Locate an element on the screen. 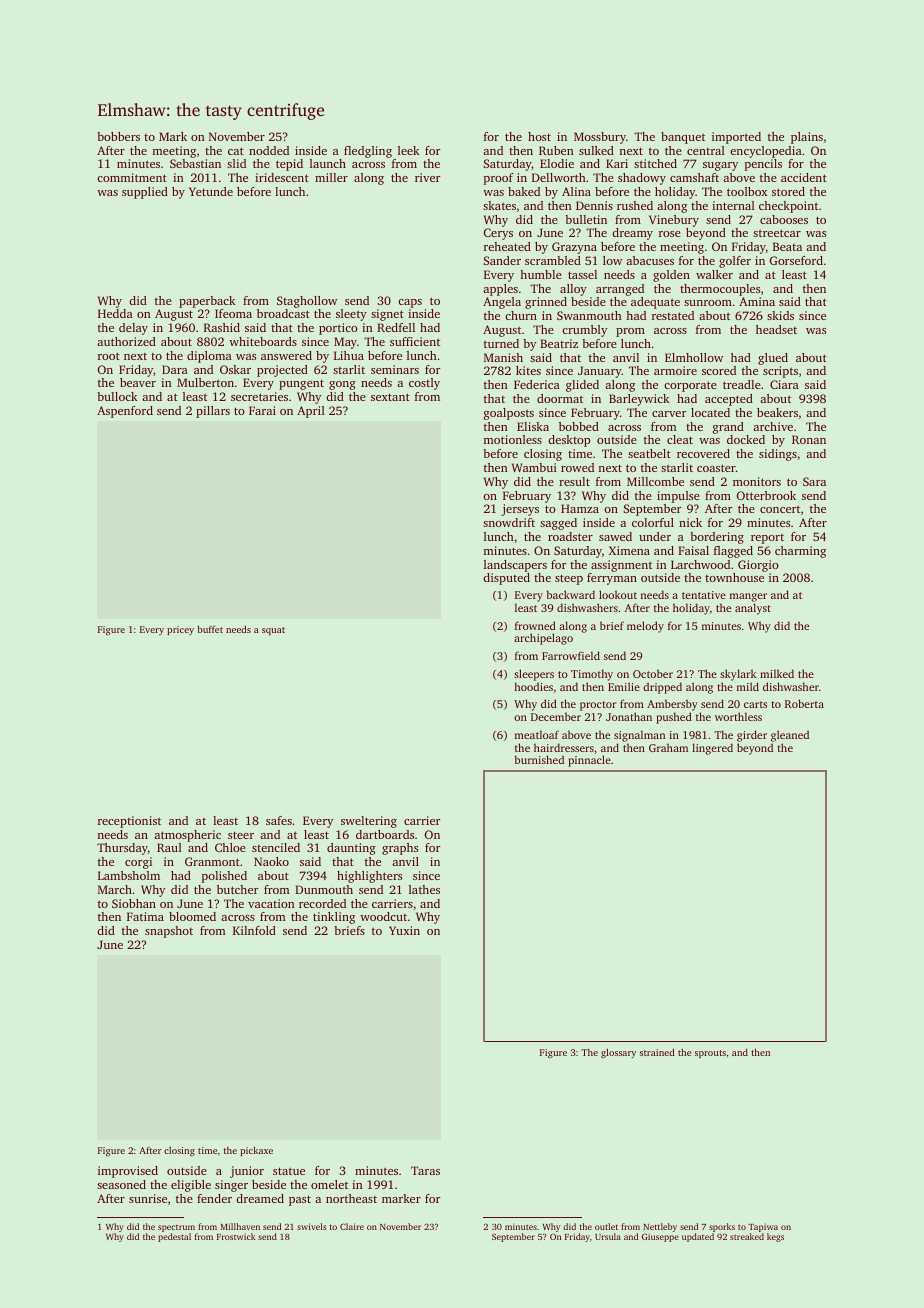 The image size is (924, 1308). river is located at coordinates (427, 177).
